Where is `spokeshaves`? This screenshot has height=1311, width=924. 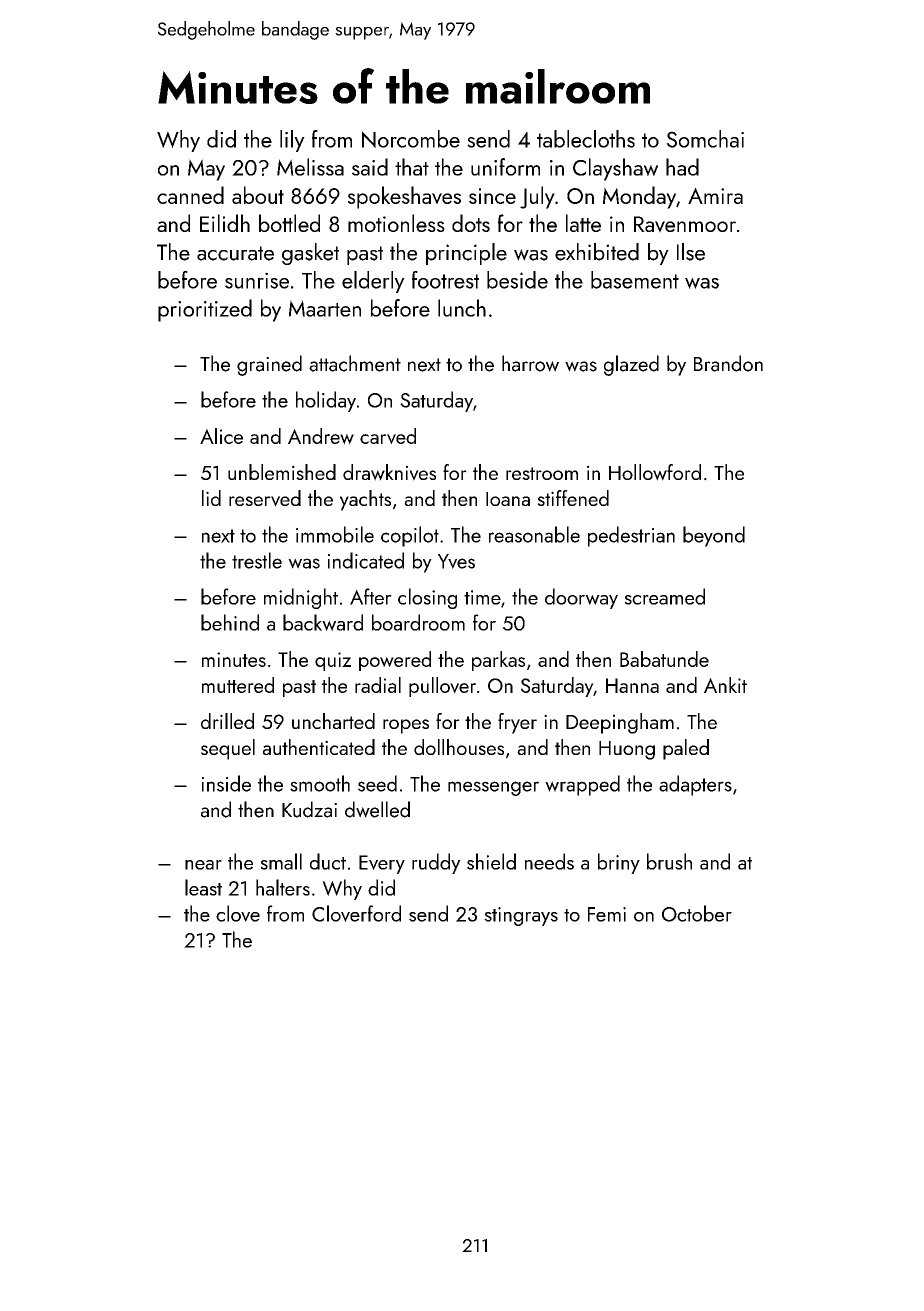 spokeshaves is located at coordinates (404, 197).
